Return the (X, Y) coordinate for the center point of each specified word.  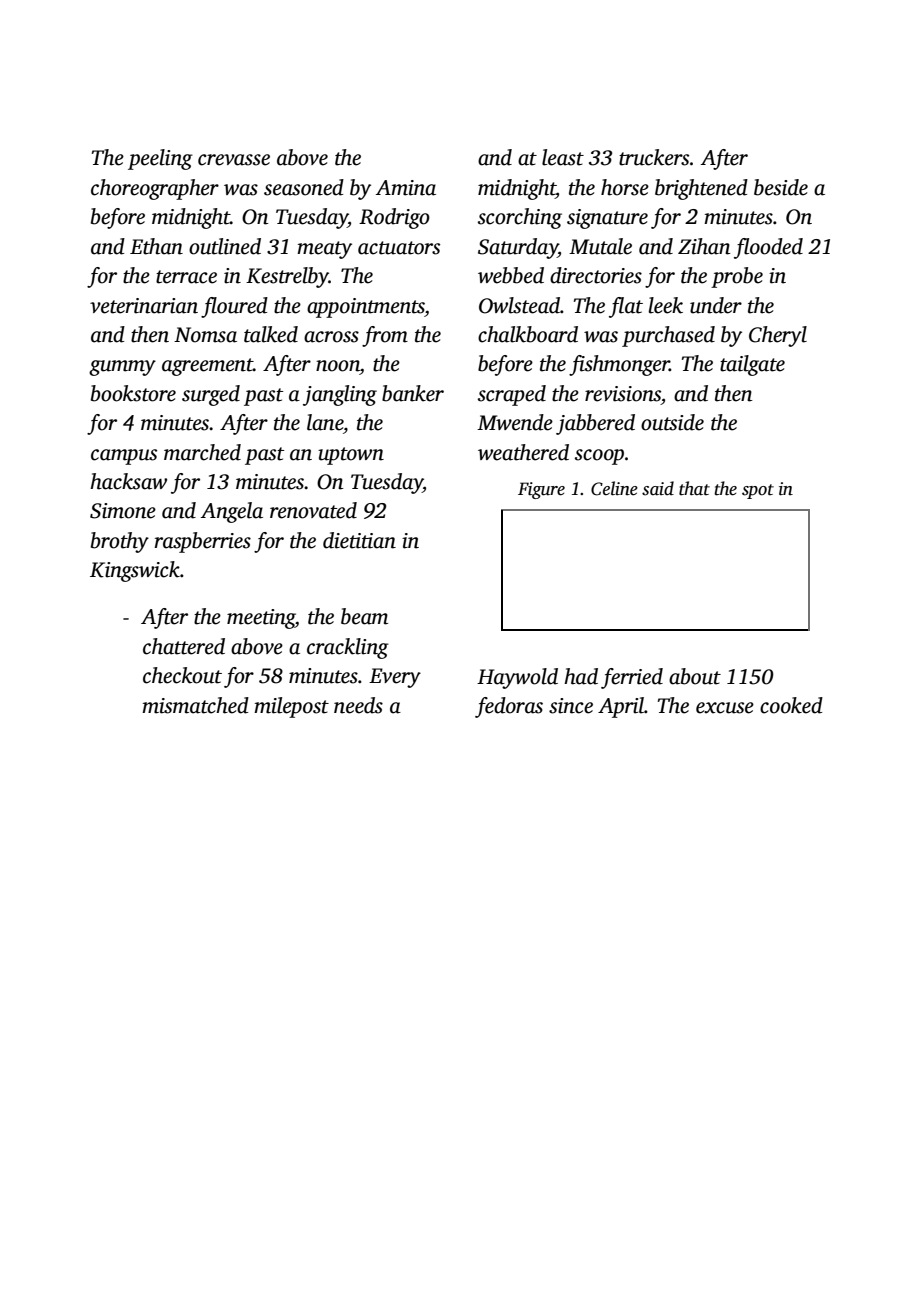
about (695, 676)
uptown (351, 456)
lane (325, 422)
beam (364, 616)
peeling (160, 159)
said (658, 488)
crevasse (234, 160)
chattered (184, 646)
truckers (654, 157)
